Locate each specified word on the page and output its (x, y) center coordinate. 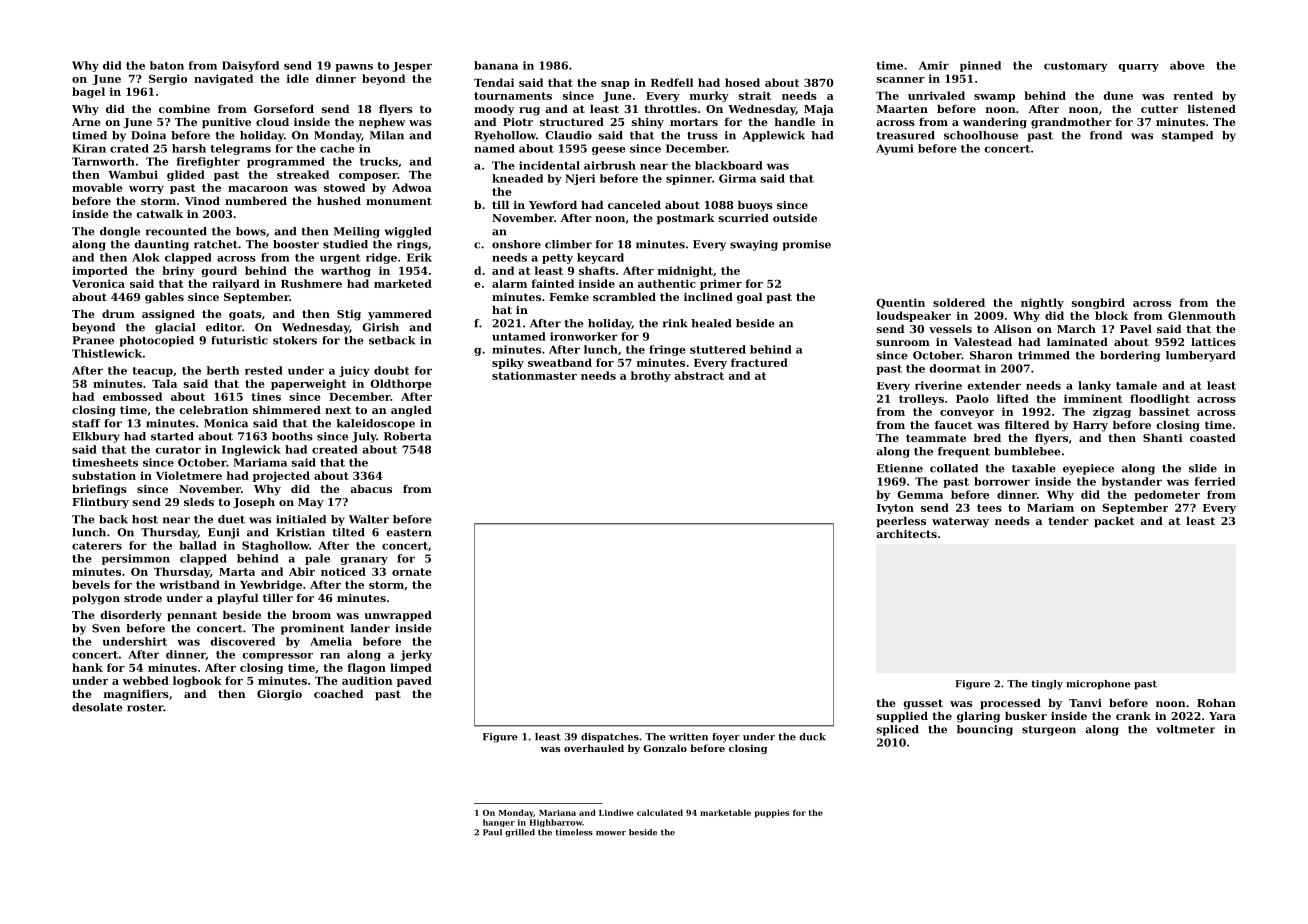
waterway (960, 522)
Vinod (202, 200)
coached (338, 693)
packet (1114, 522)
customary (1076, 67)
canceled (634, 204)
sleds (199, 501)
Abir (302, 571)
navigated (223, 79)
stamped (1187, 136)
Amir (934, 65)
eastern (409, 533)
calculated (660, 812)
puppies (772, 813)
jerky (416, 655)
